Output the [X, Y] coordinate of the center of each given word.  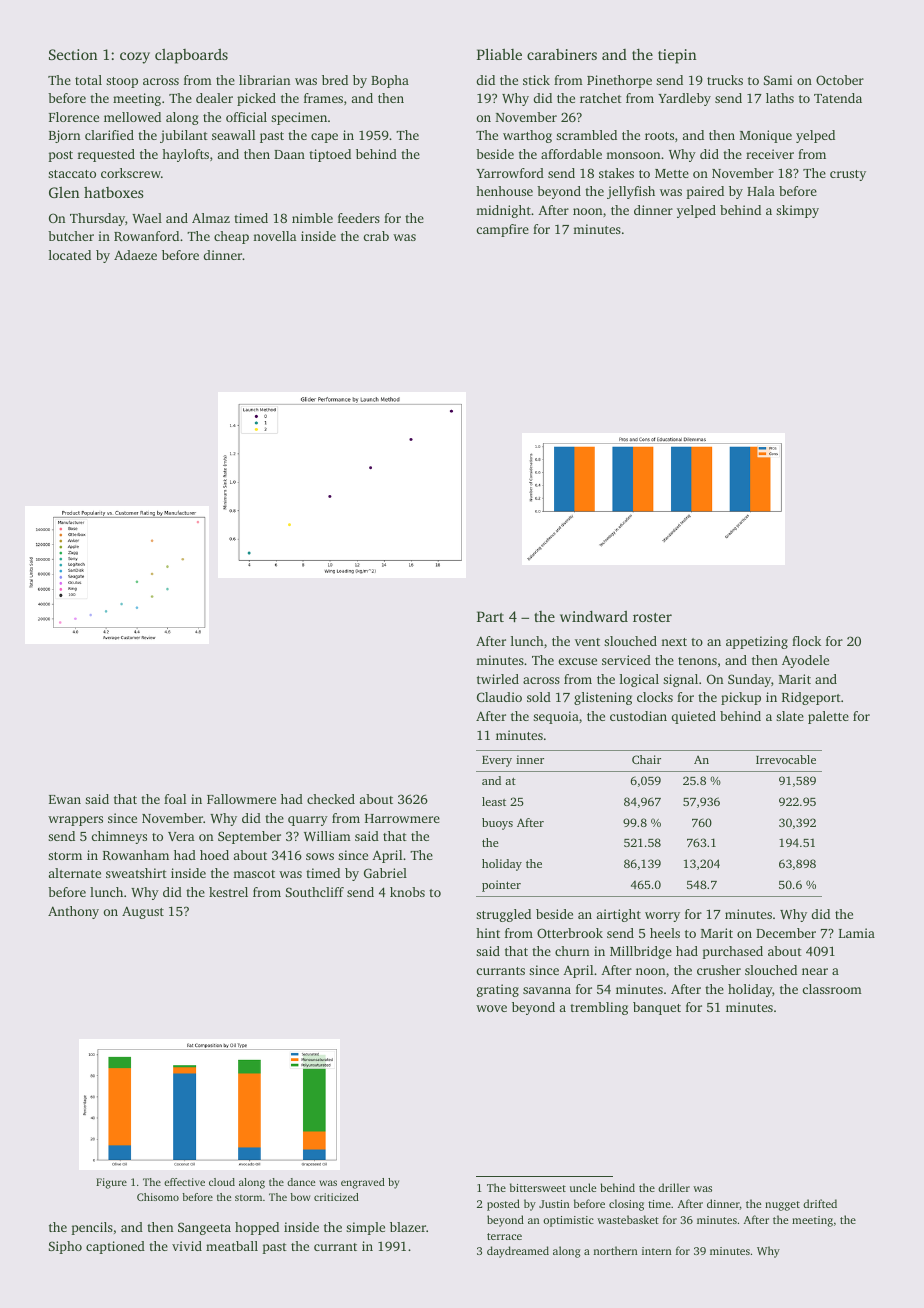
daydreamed [518, 1252]
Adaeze [135, 255]
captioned [115, 1247]
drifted [820, 1203]
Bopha [390, 81]
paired [705, 192]
